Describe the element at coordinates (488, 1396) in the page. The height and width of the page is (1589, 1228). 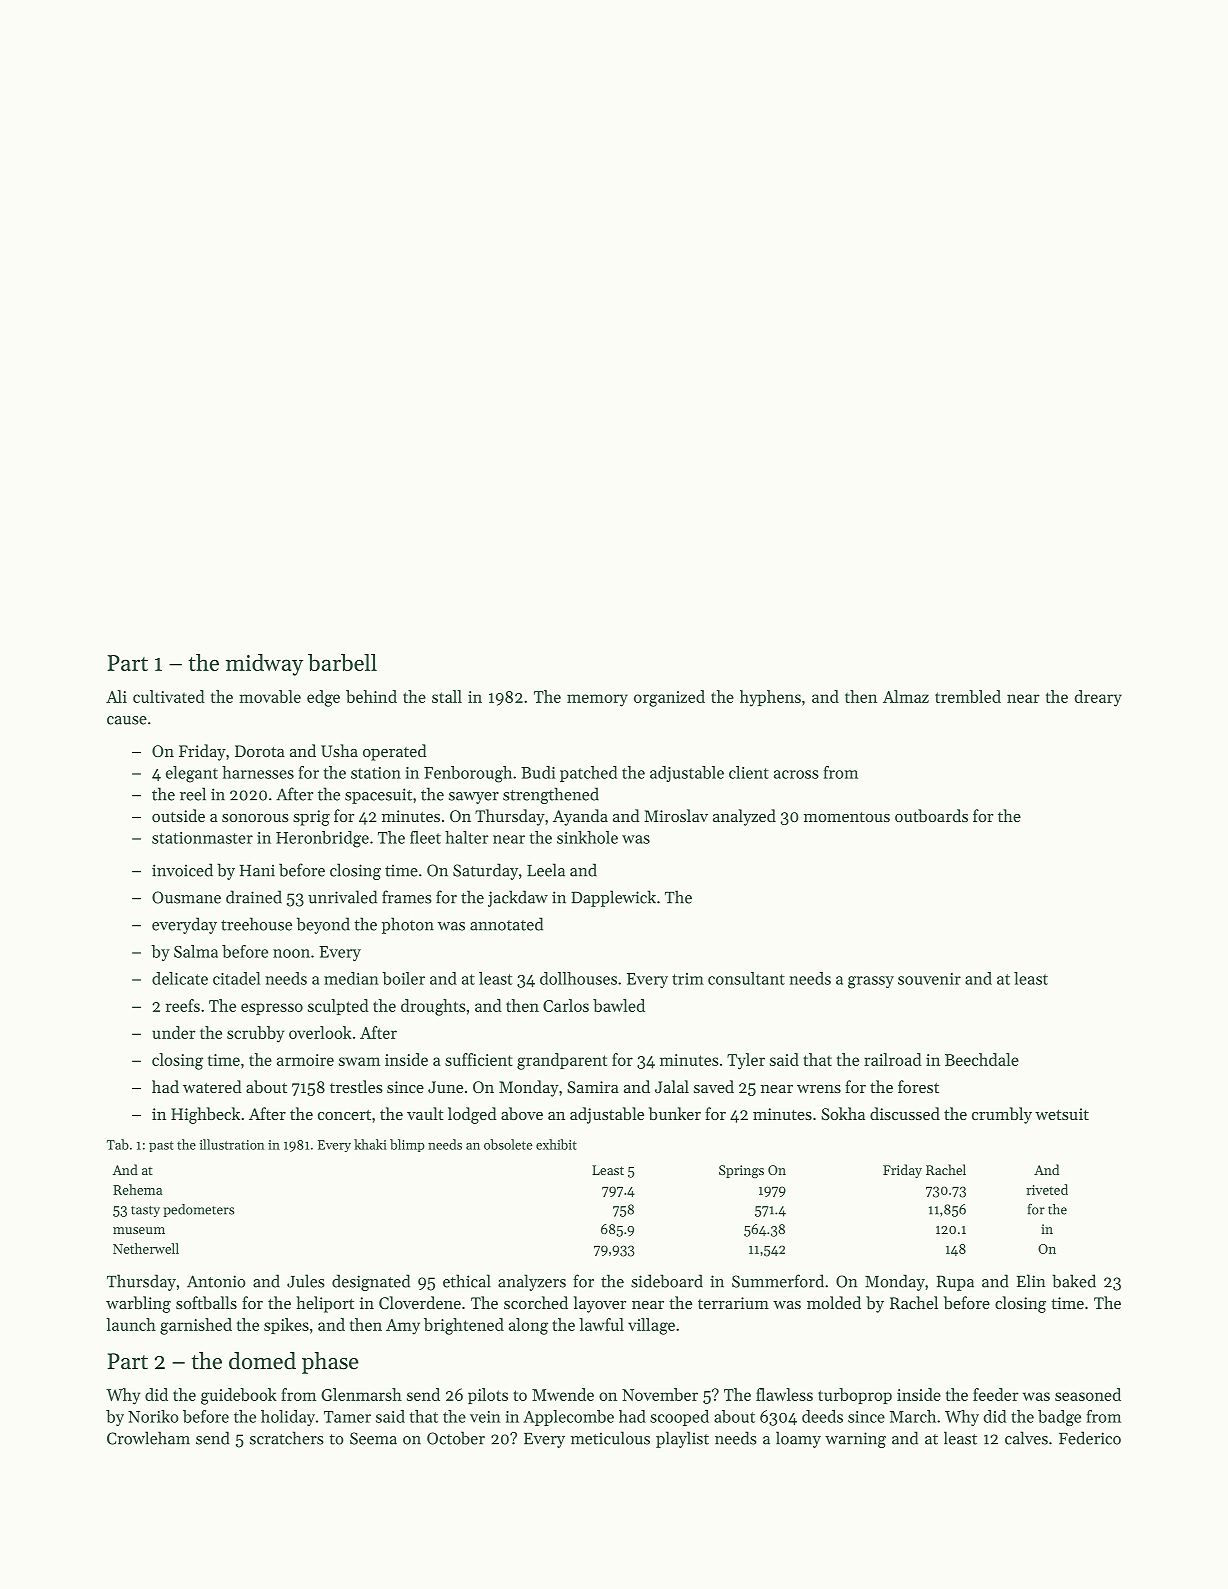
I see `pilots` at that location.
